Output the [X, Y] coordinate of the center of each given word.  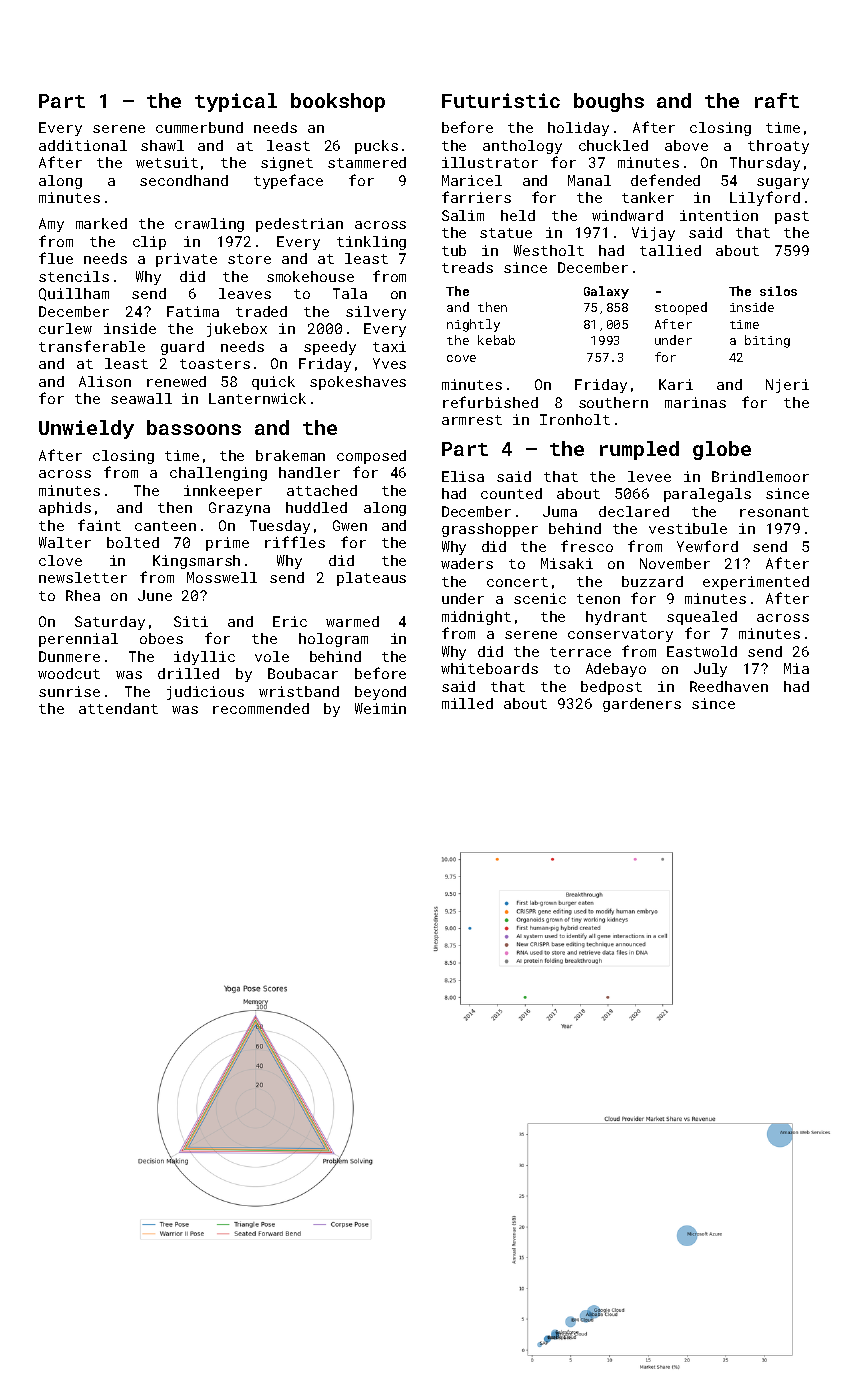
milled [467, 703]
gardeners [642, 705]
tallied [670, 250]
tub [454, 250]
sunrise [69, 691]
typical [236, 102]
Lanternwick [257, 398]
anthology [522, 147]
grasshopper [490, 530]
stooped [681, 308]
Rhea [83, 595]
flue [56, 258]
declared [634, 511]
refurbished [490, 402]
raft [777, 100]
